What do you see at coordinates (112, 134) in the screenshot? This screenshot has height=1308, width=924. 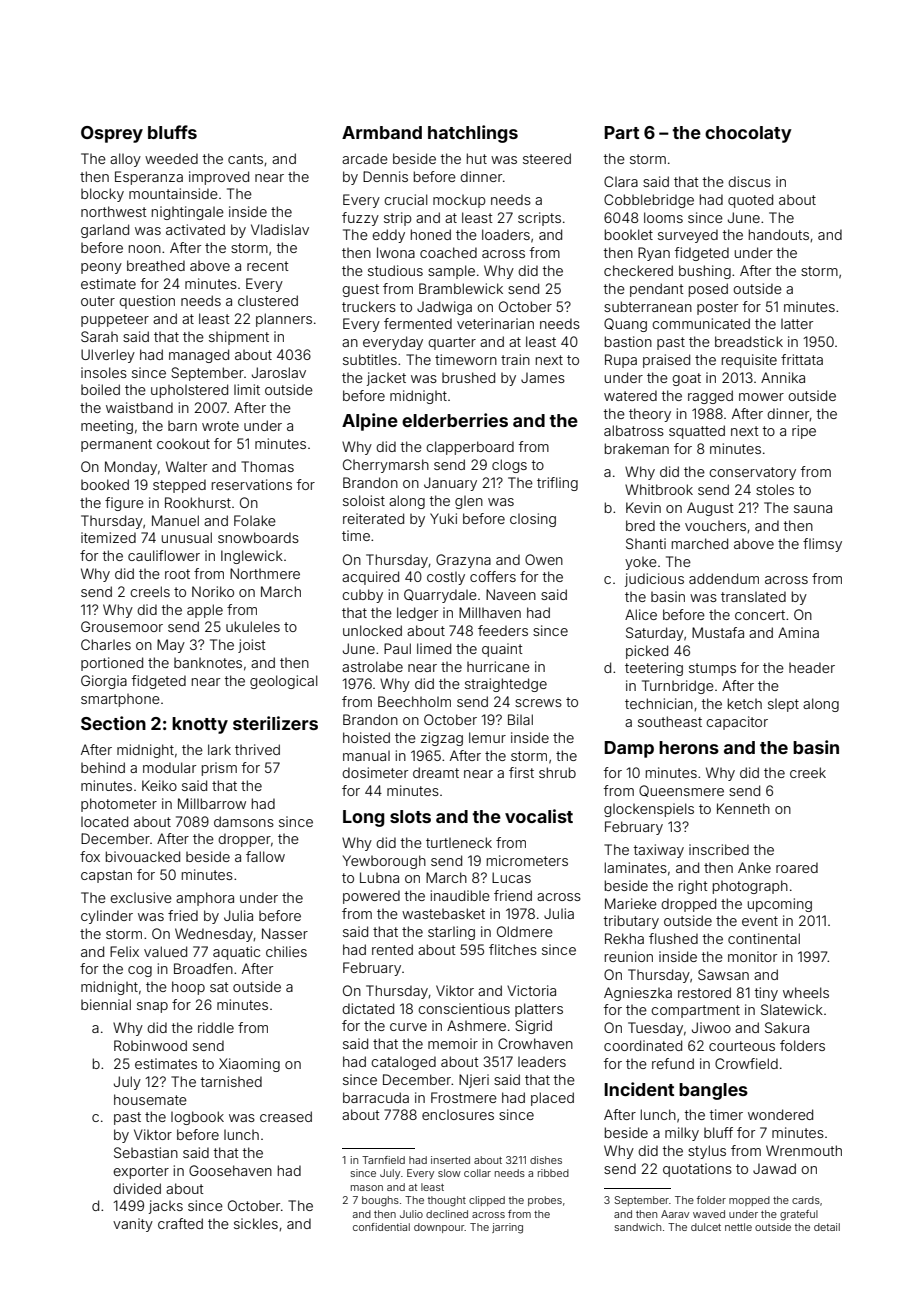 I see `Osprey` at bounding box center [112, 134].
